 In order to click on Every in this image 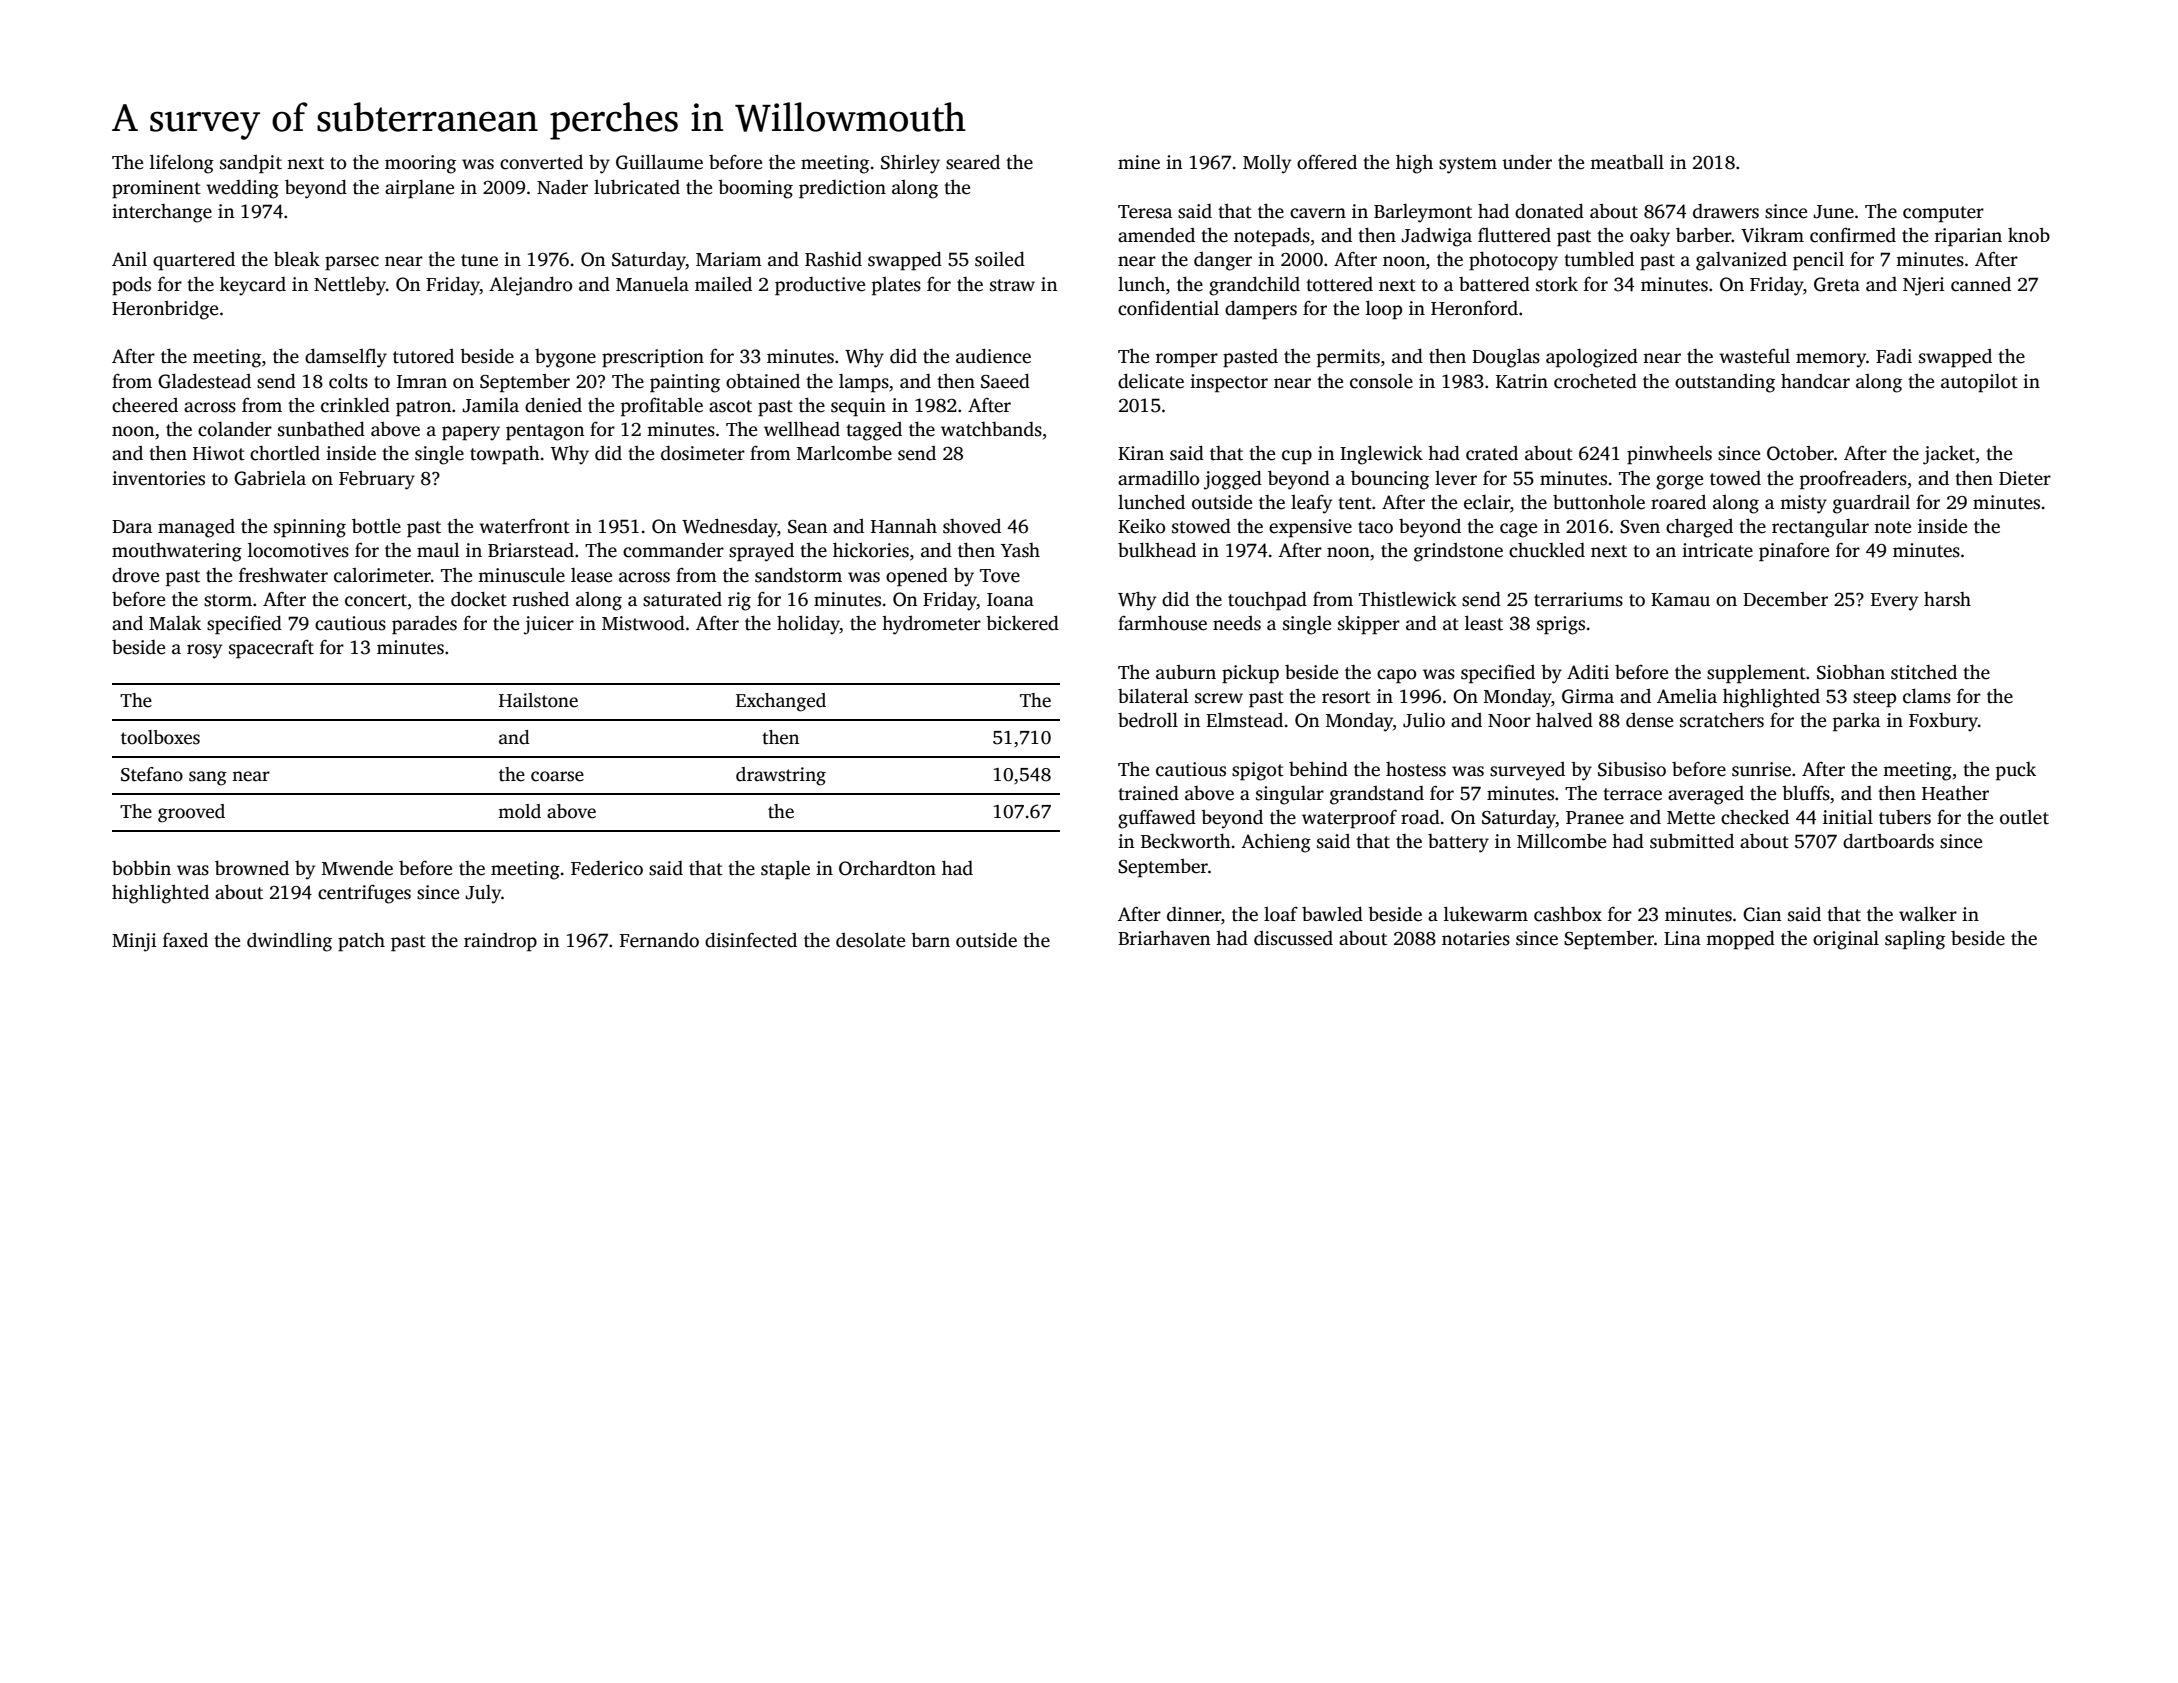, I will do `click(1894, 602)`.
